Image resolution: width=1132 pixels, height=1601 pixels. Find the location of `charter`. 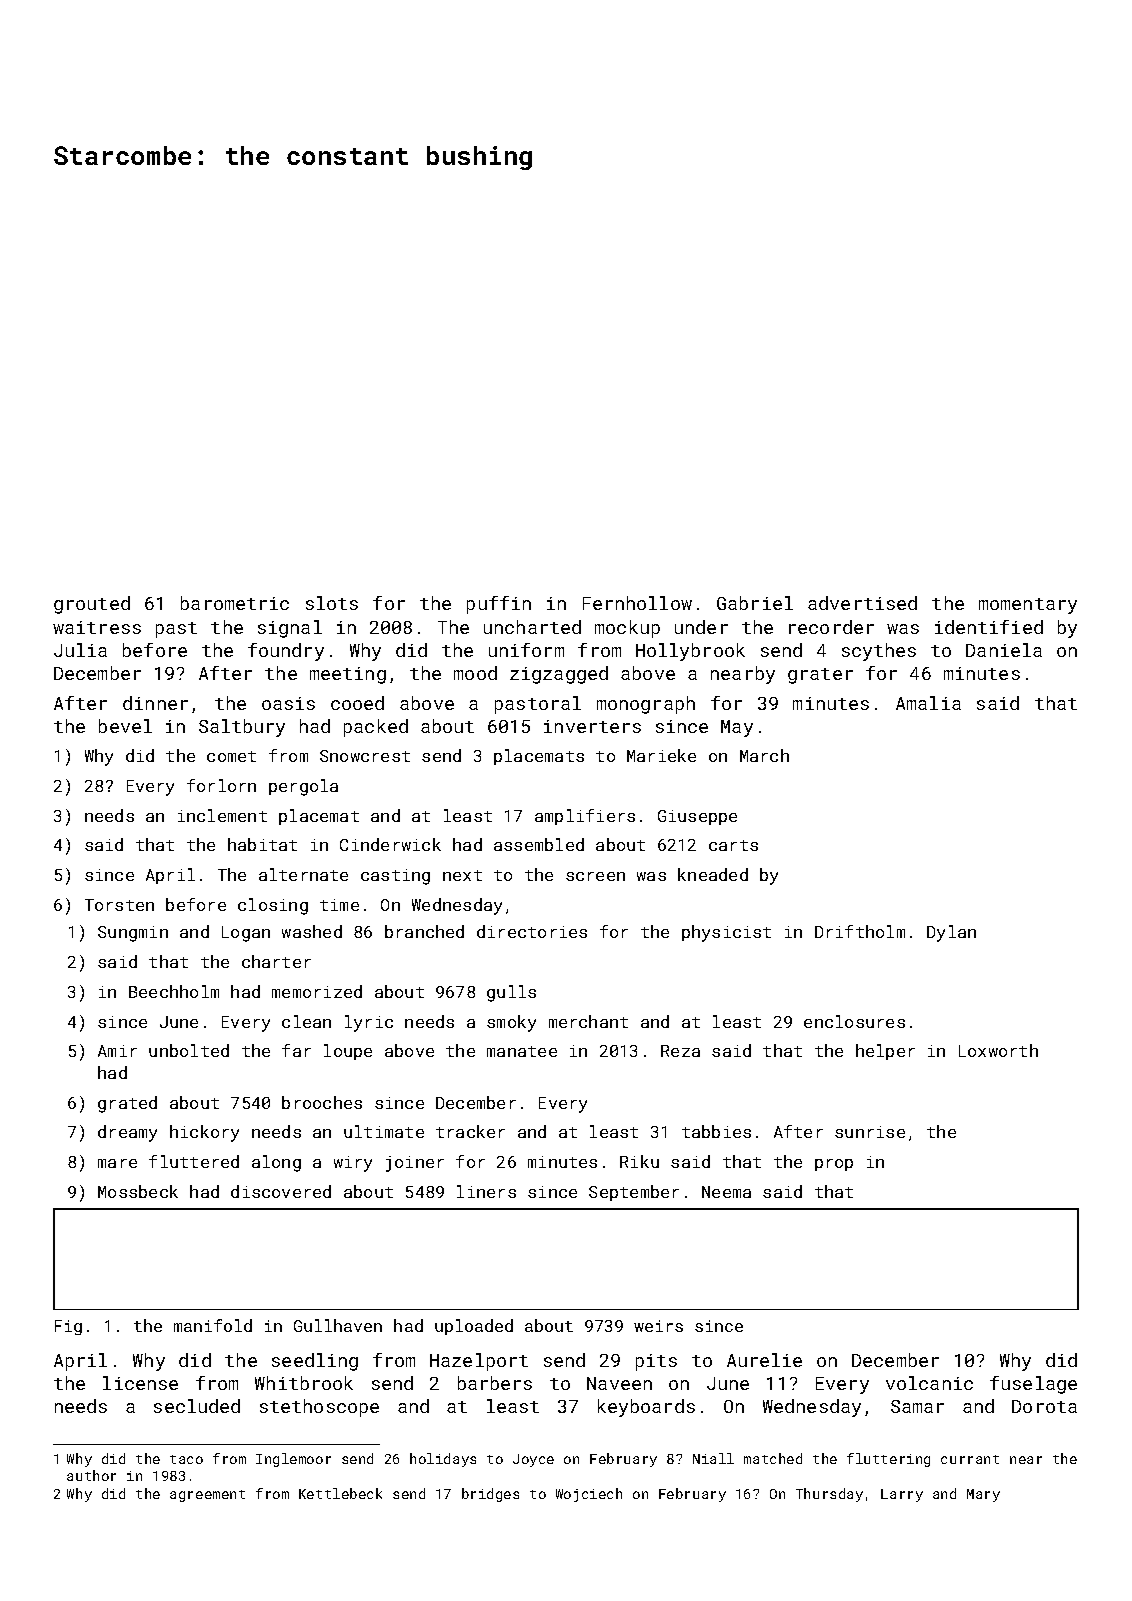

charter is located at coordinates (276, 961).
